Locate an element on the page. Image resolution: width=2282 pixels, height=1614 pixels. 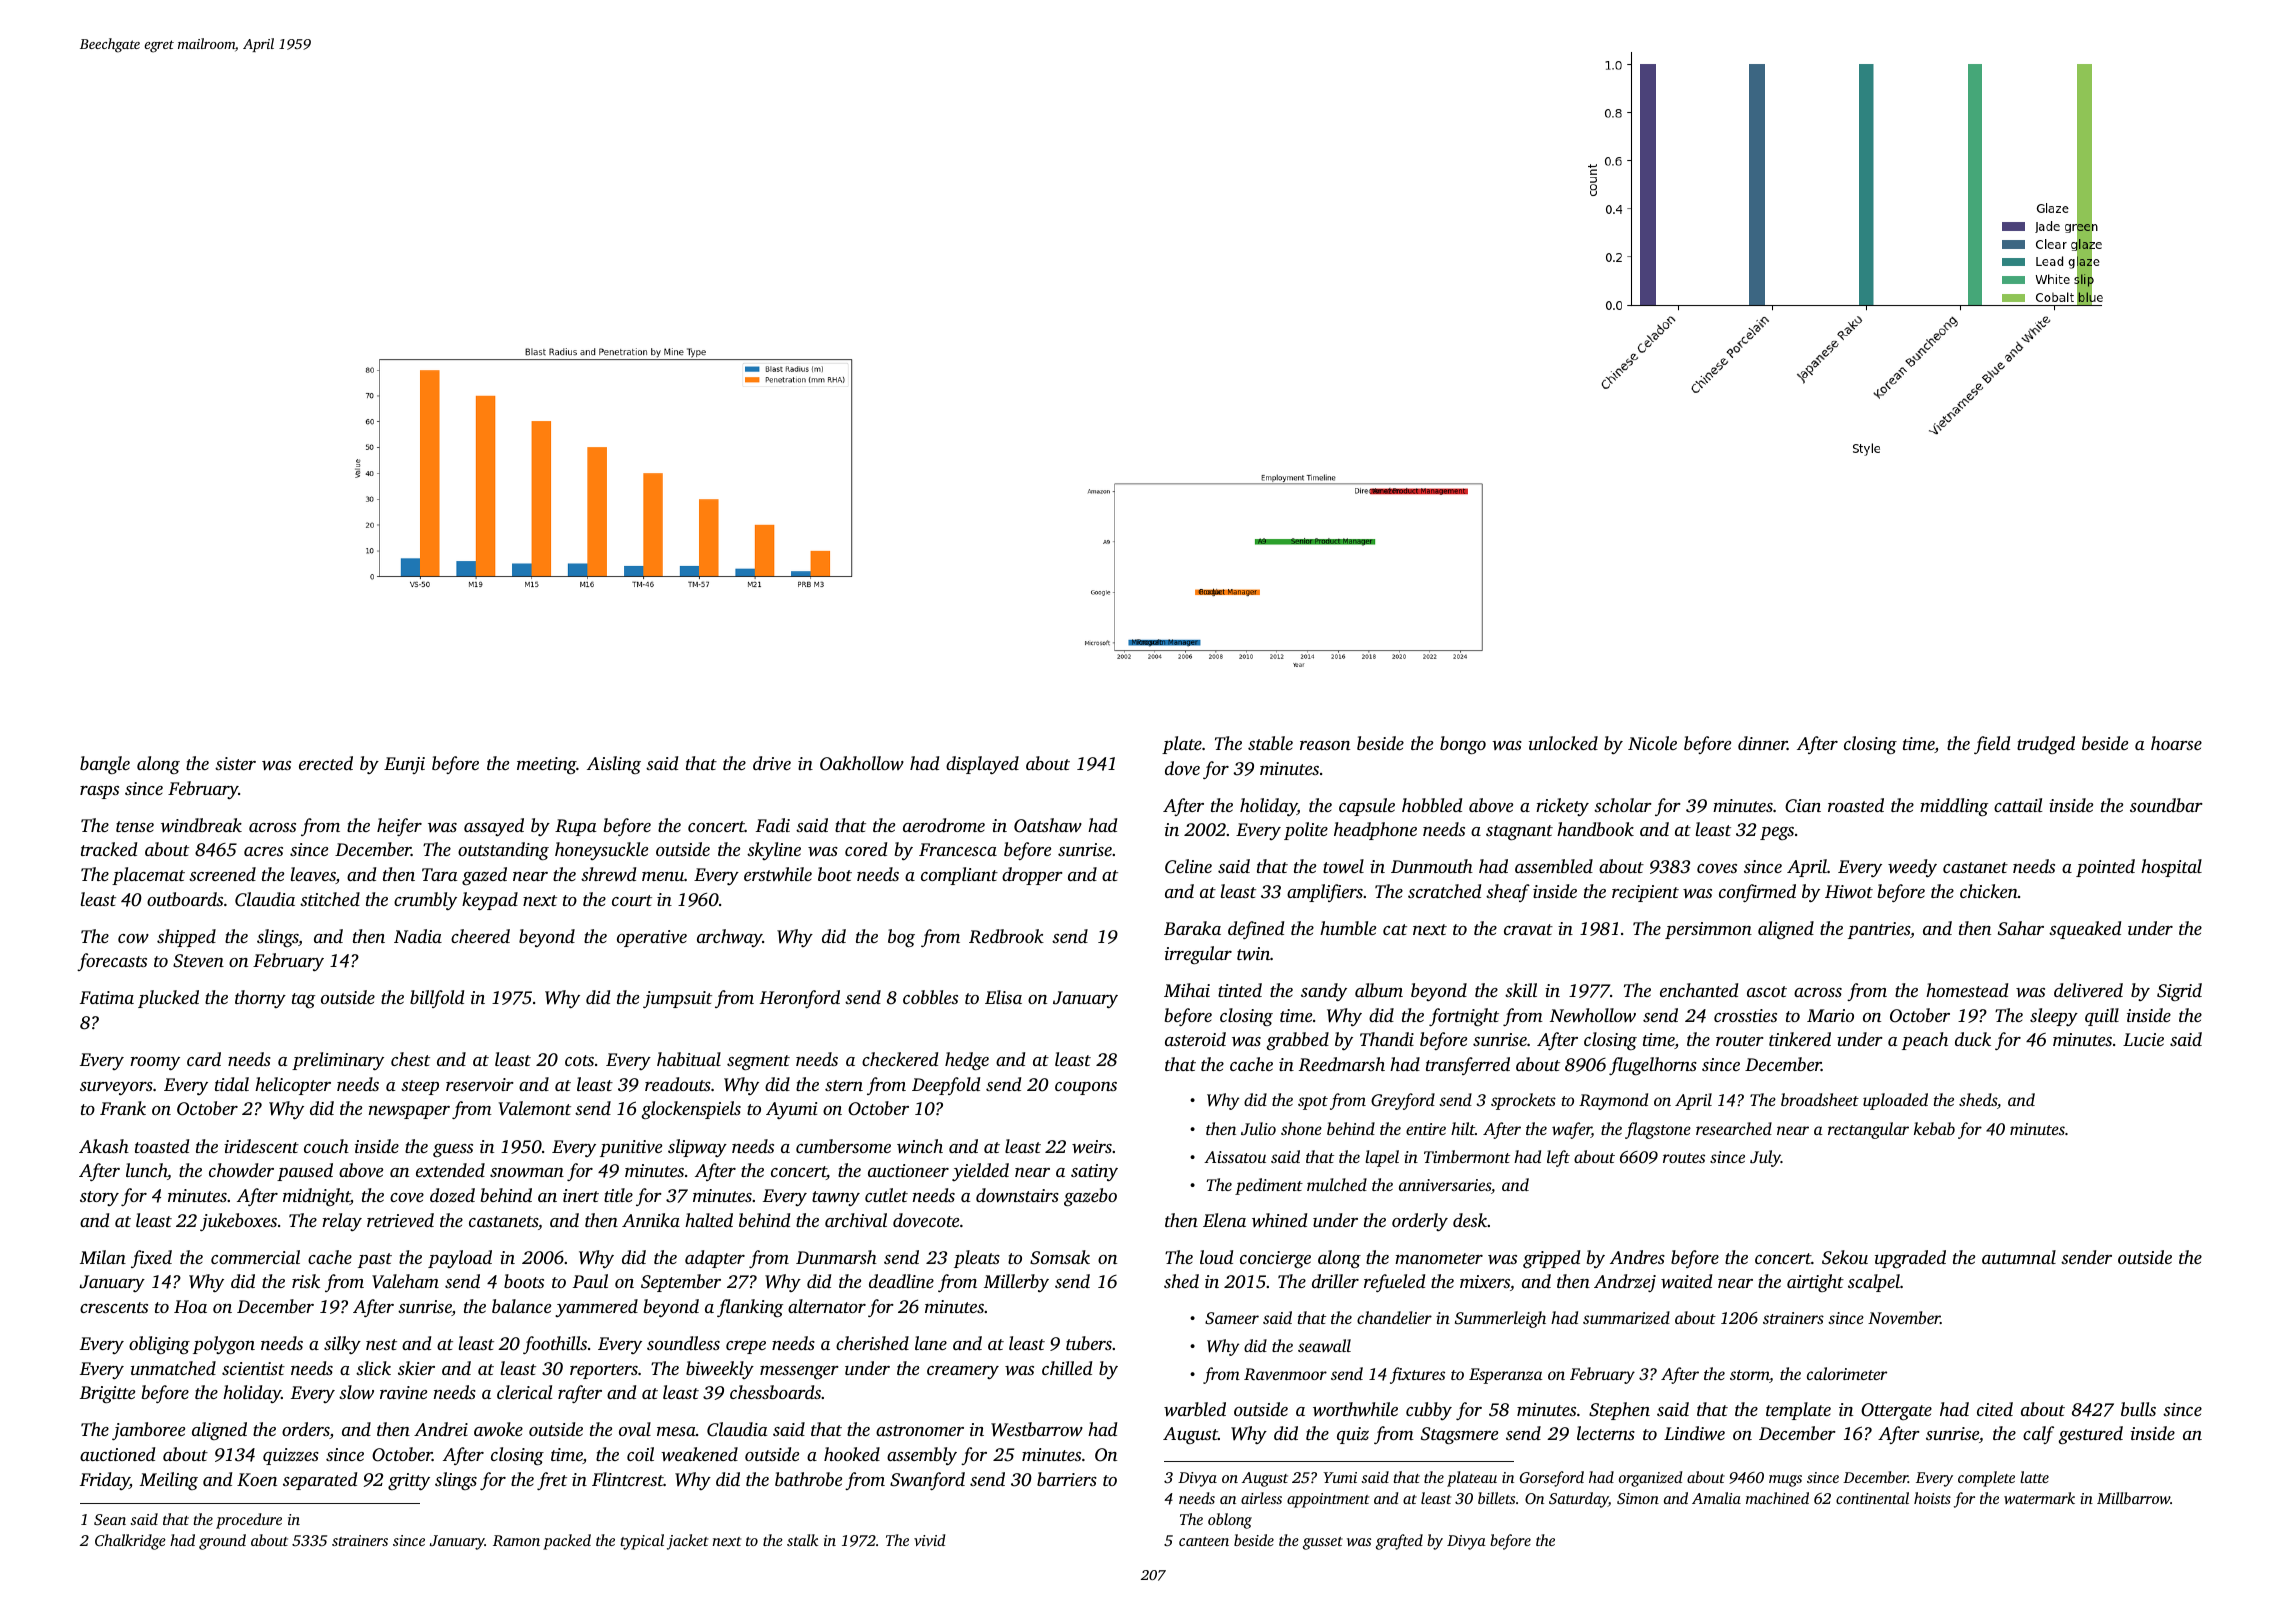
weakened is located at coordinates (699, 1454).
